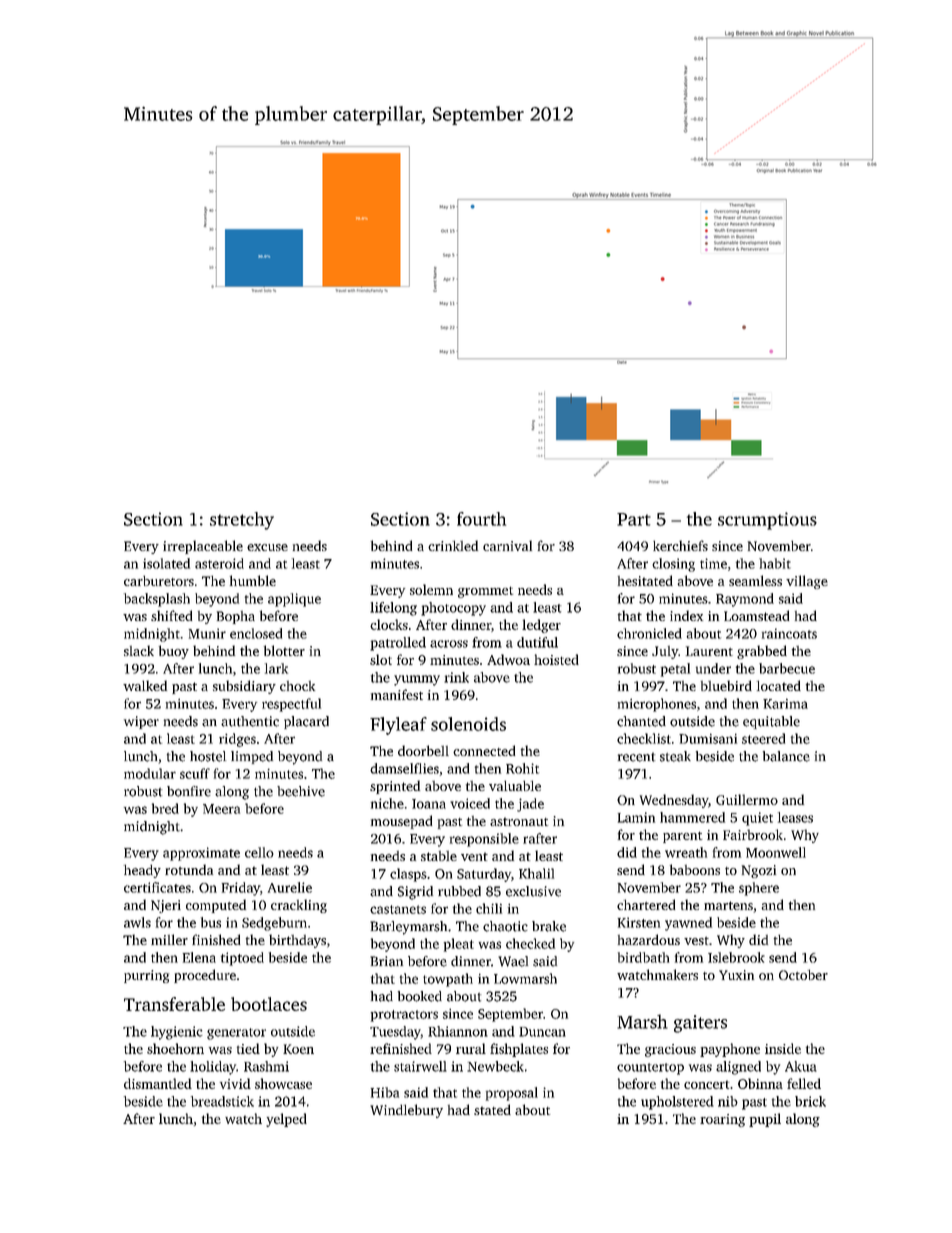 The height and width of the document is (1233, 952). Describe the element at coordinates (242, 521) in the document. I see `stretchy` at that location.
